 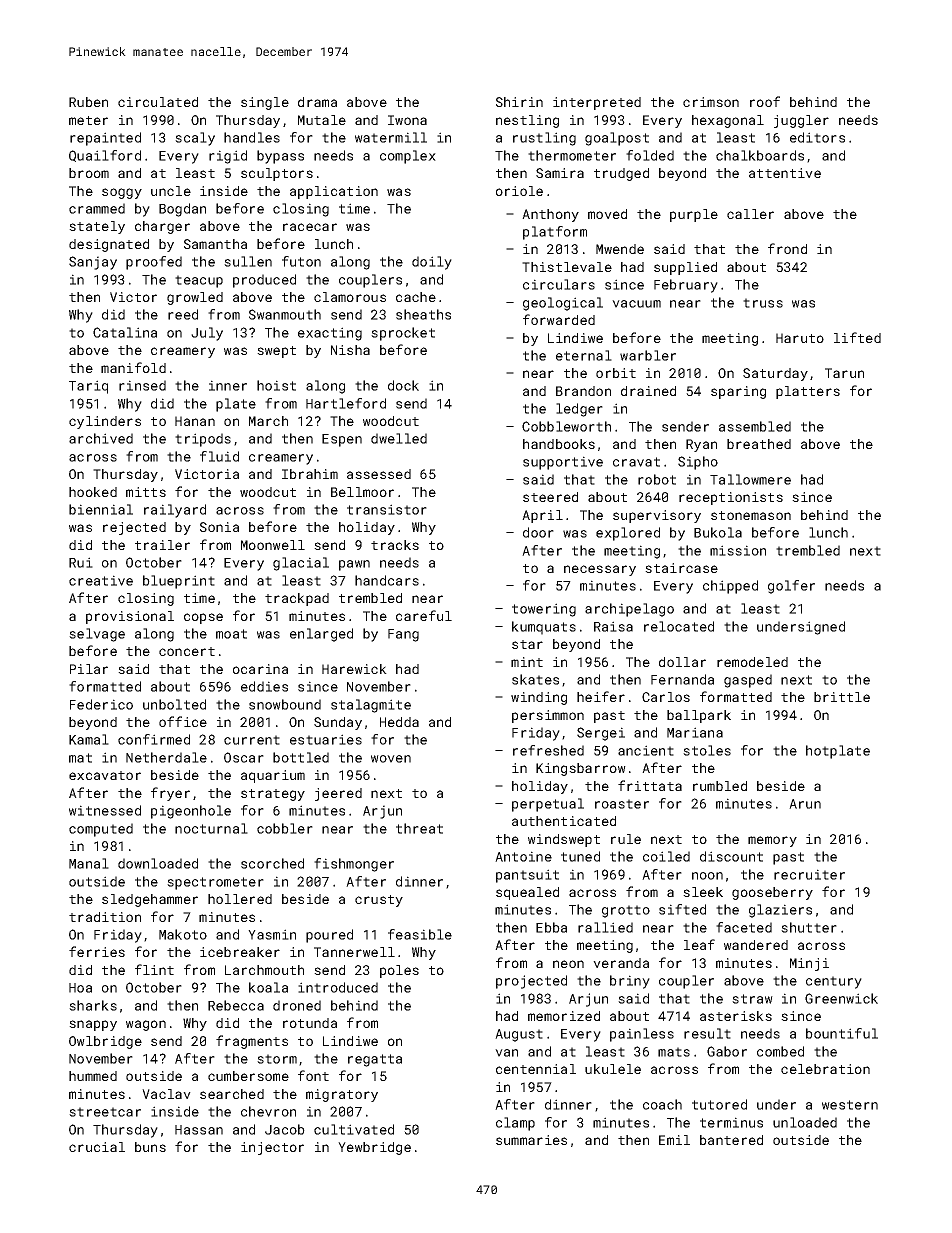 What do you see at coordinates (101, 438) in the screenshot?
I see `archived` at bounding box center [101, 438].
